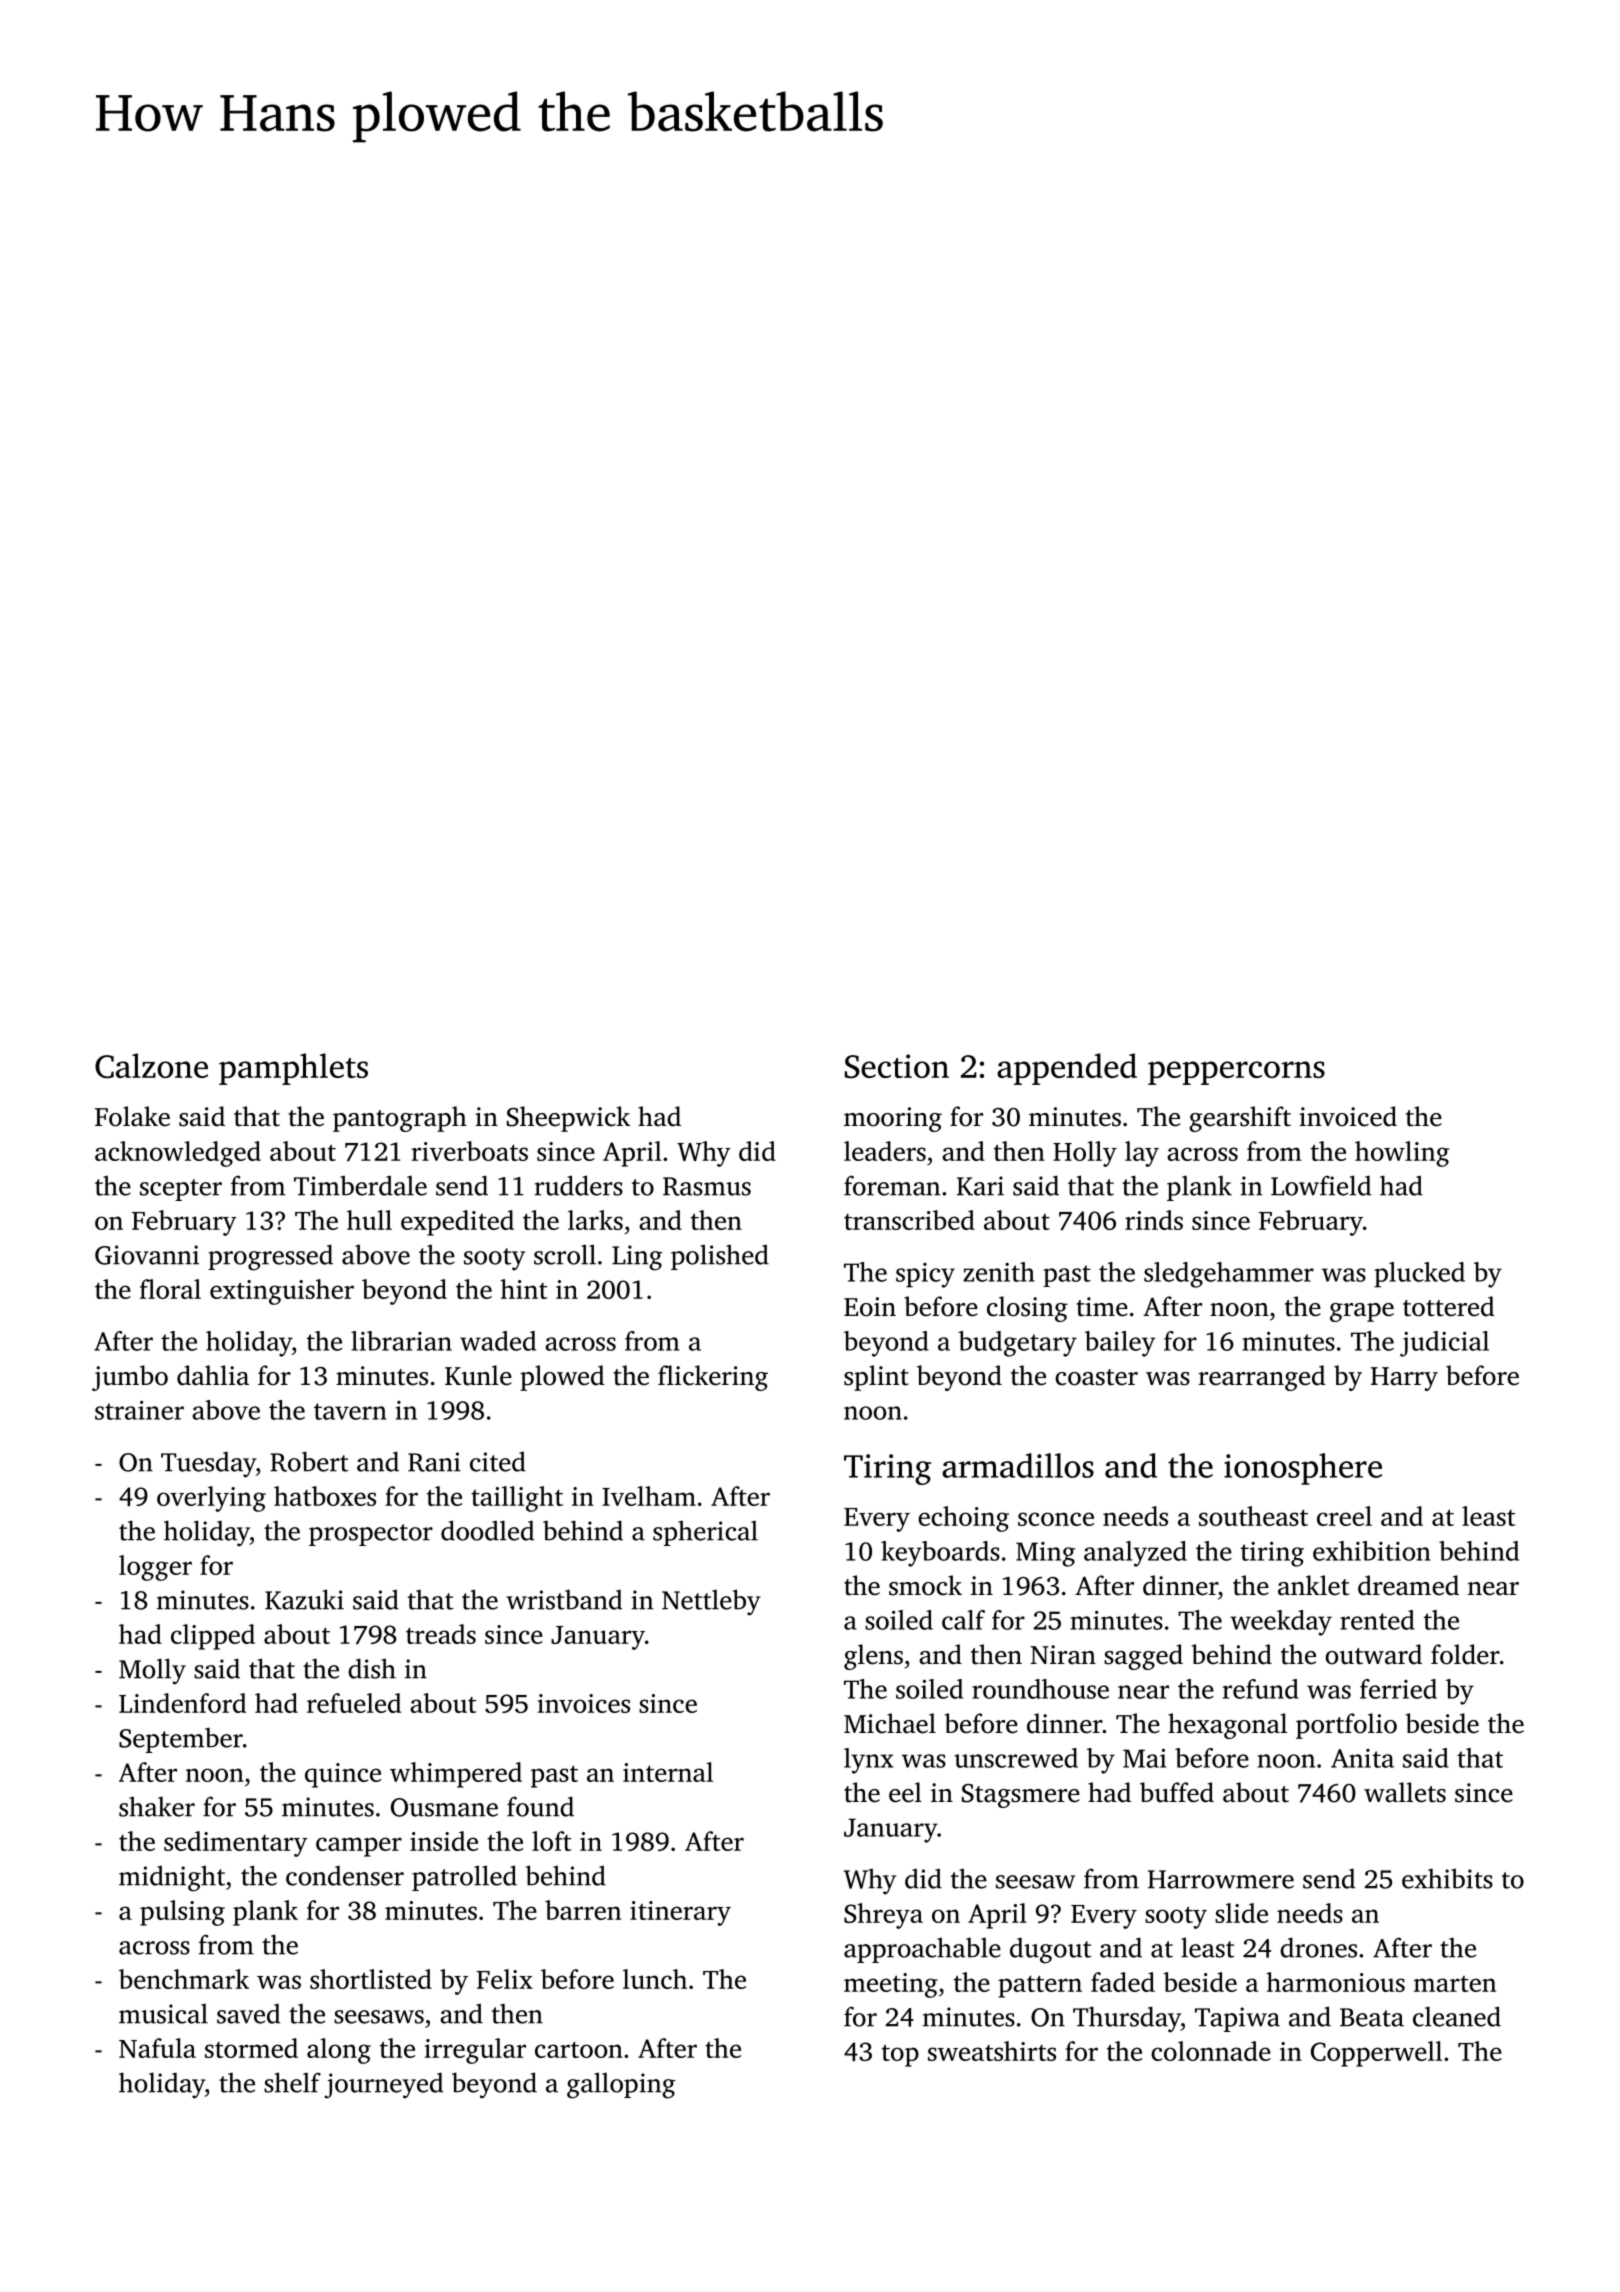 This document has width=1620, height=2292. Describe the element at coordinates (1303, 1469) in the document. I see `ionosphere` at that location.
